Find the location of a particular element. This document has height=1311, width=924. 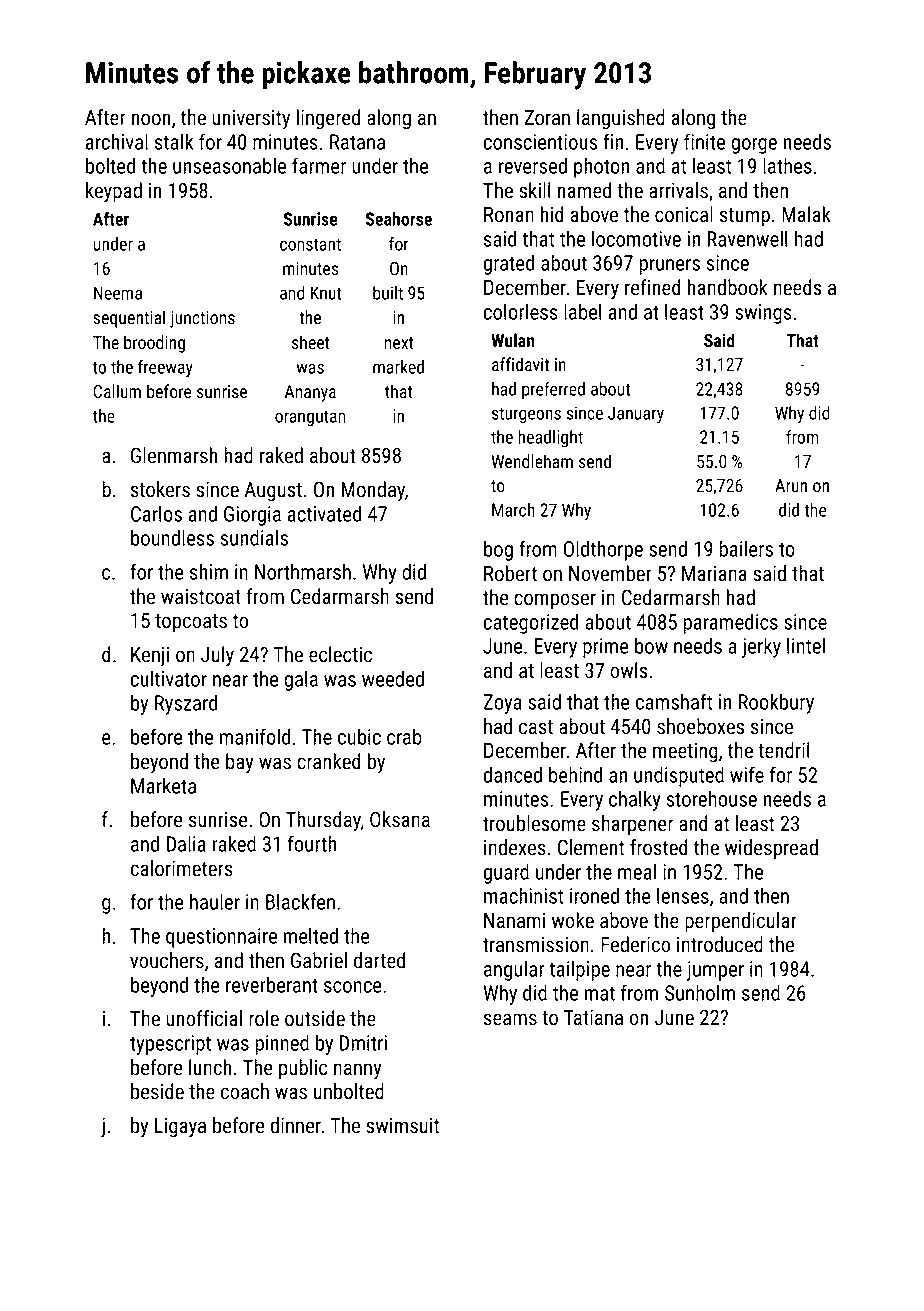

colorless is located at coordinates (521, 311).
